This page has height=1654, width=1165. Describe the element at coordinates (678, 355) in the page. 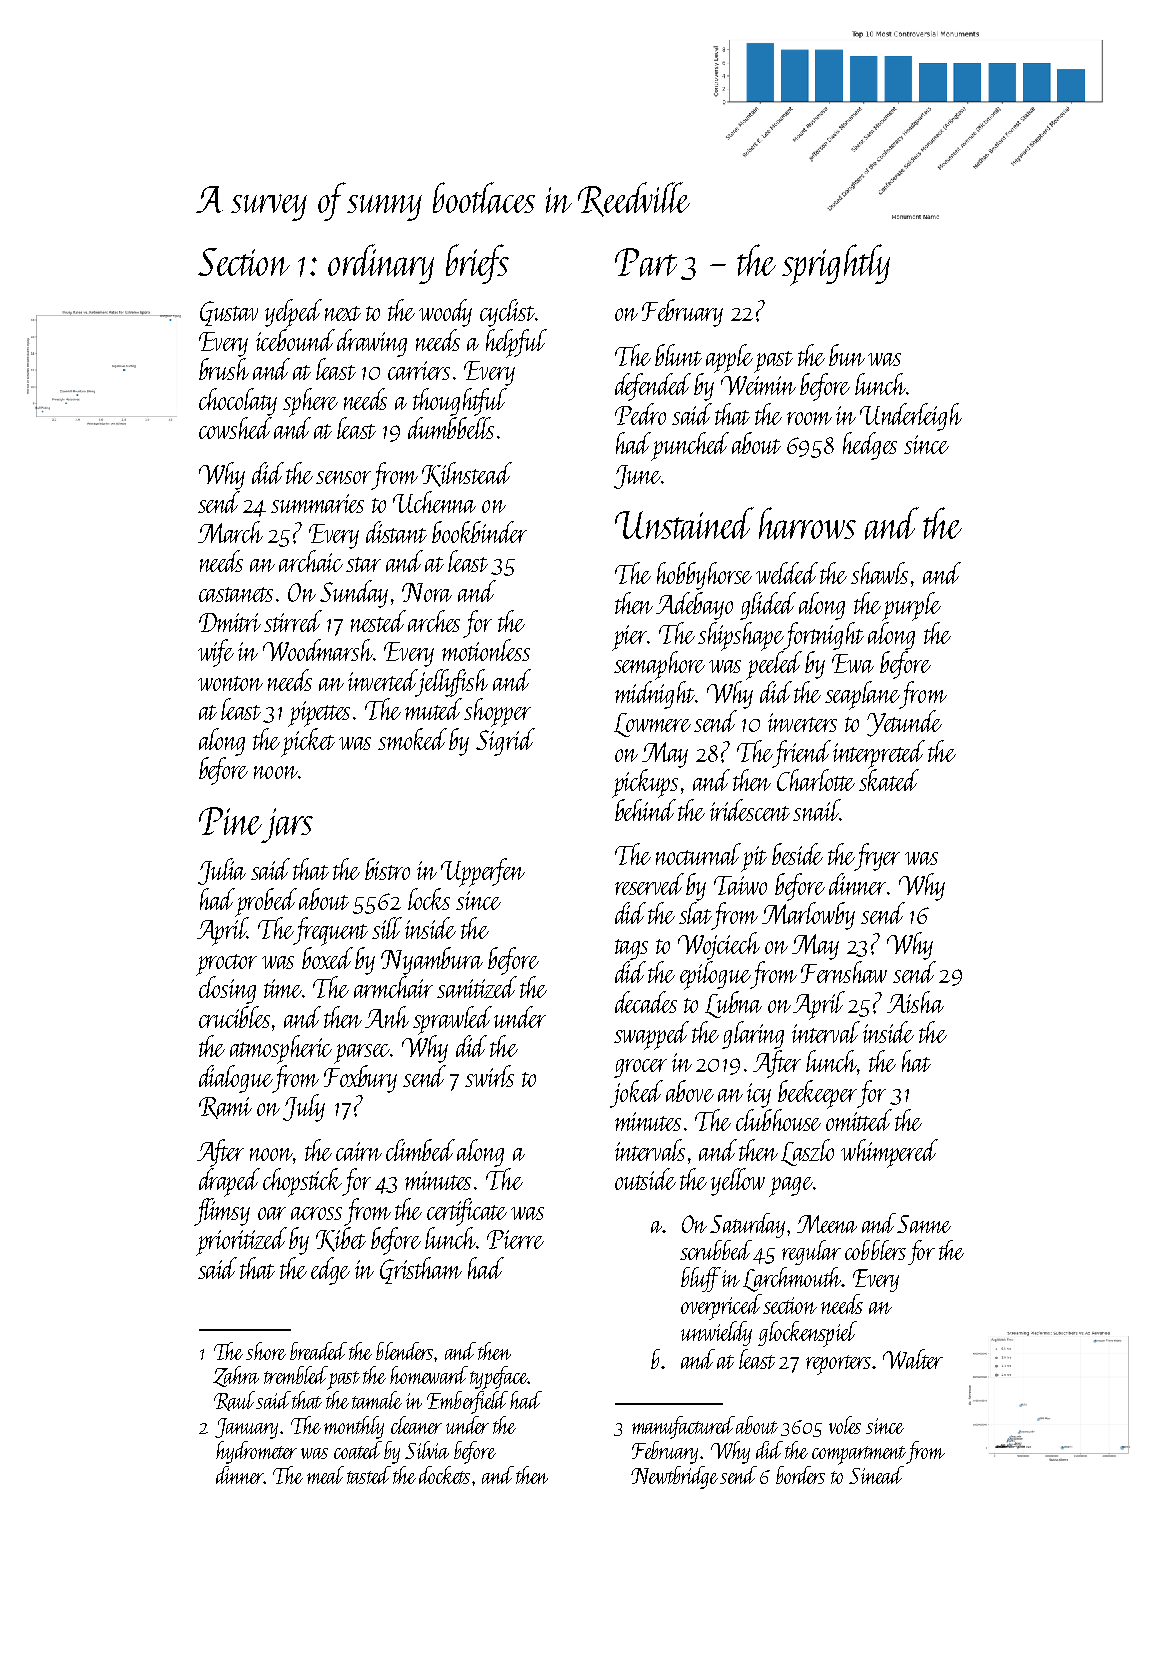

I see `blunt` at that location.
